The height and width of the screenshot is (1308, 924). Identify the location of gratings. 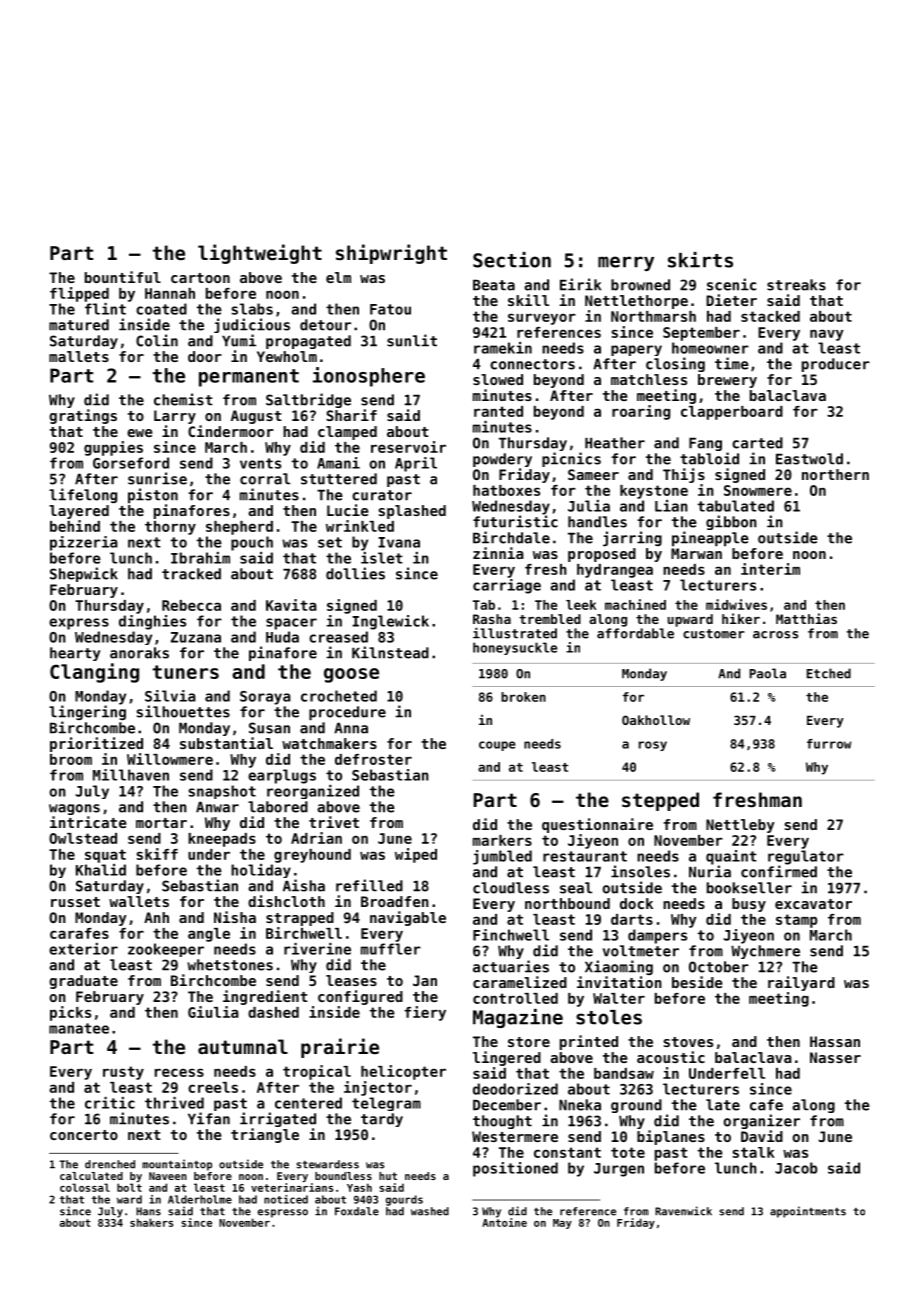
(83, 416).
